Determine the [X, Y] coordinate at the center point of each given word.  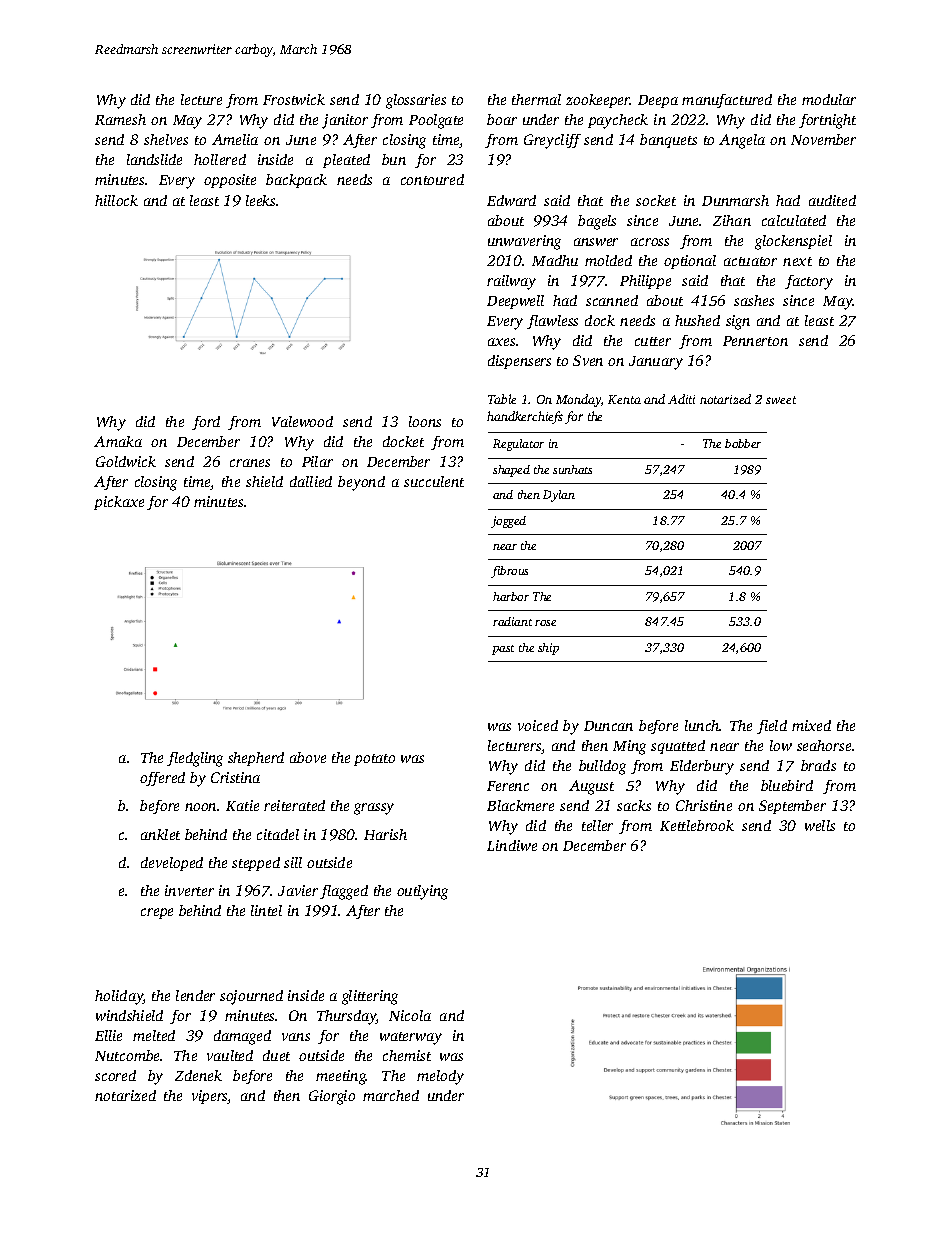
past [503, 650]
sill [293, 862]
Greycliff [552, 141]
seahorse [824, 745]
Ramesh [120, 119]
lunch [702, 725]
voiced [538, 725]
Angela [742, 141]
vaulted [230, 1055]
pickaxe [119, 503]
